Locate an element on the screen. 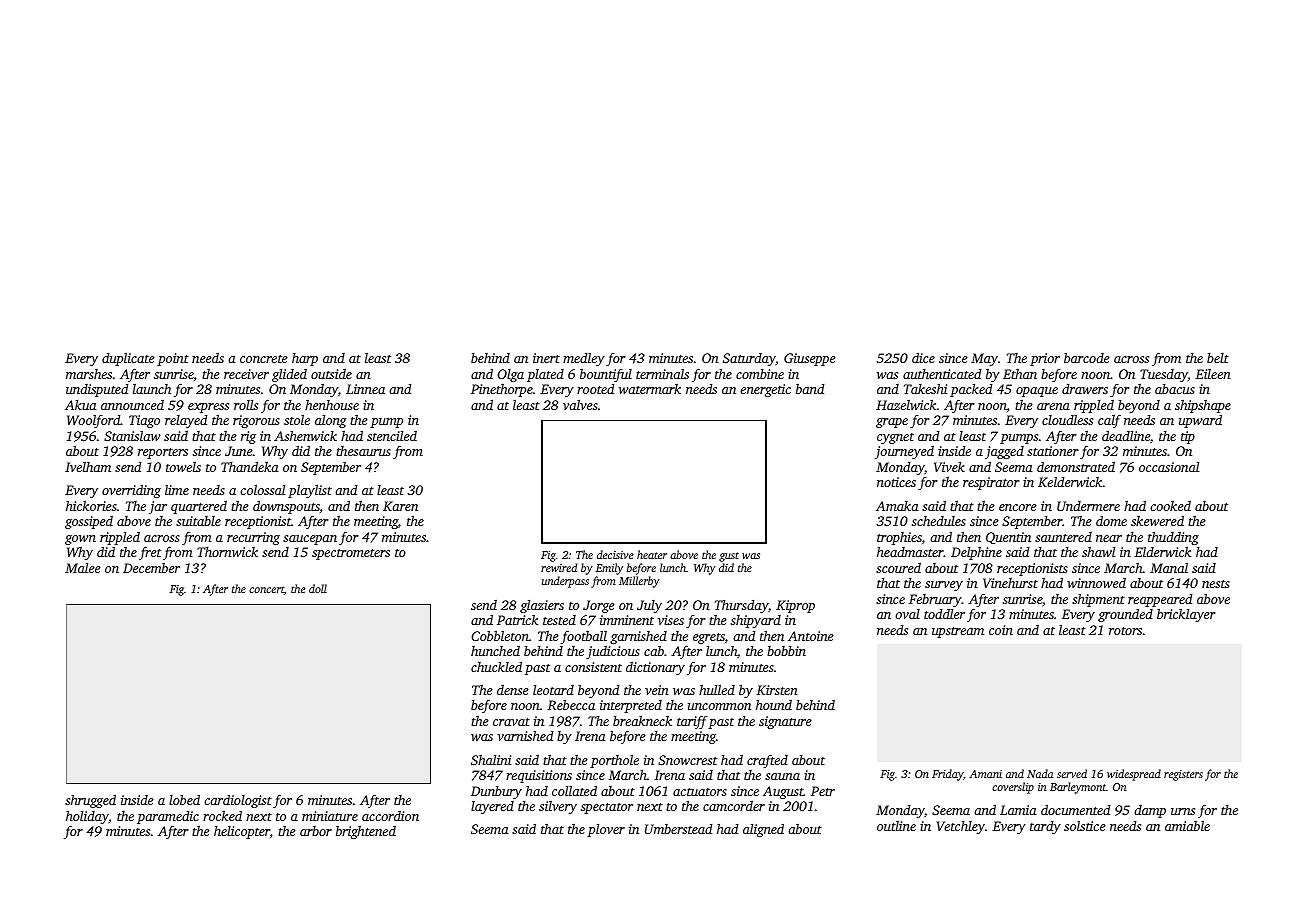 The image size is (1308, 924). arena is located at coordinates (1053, 406).
